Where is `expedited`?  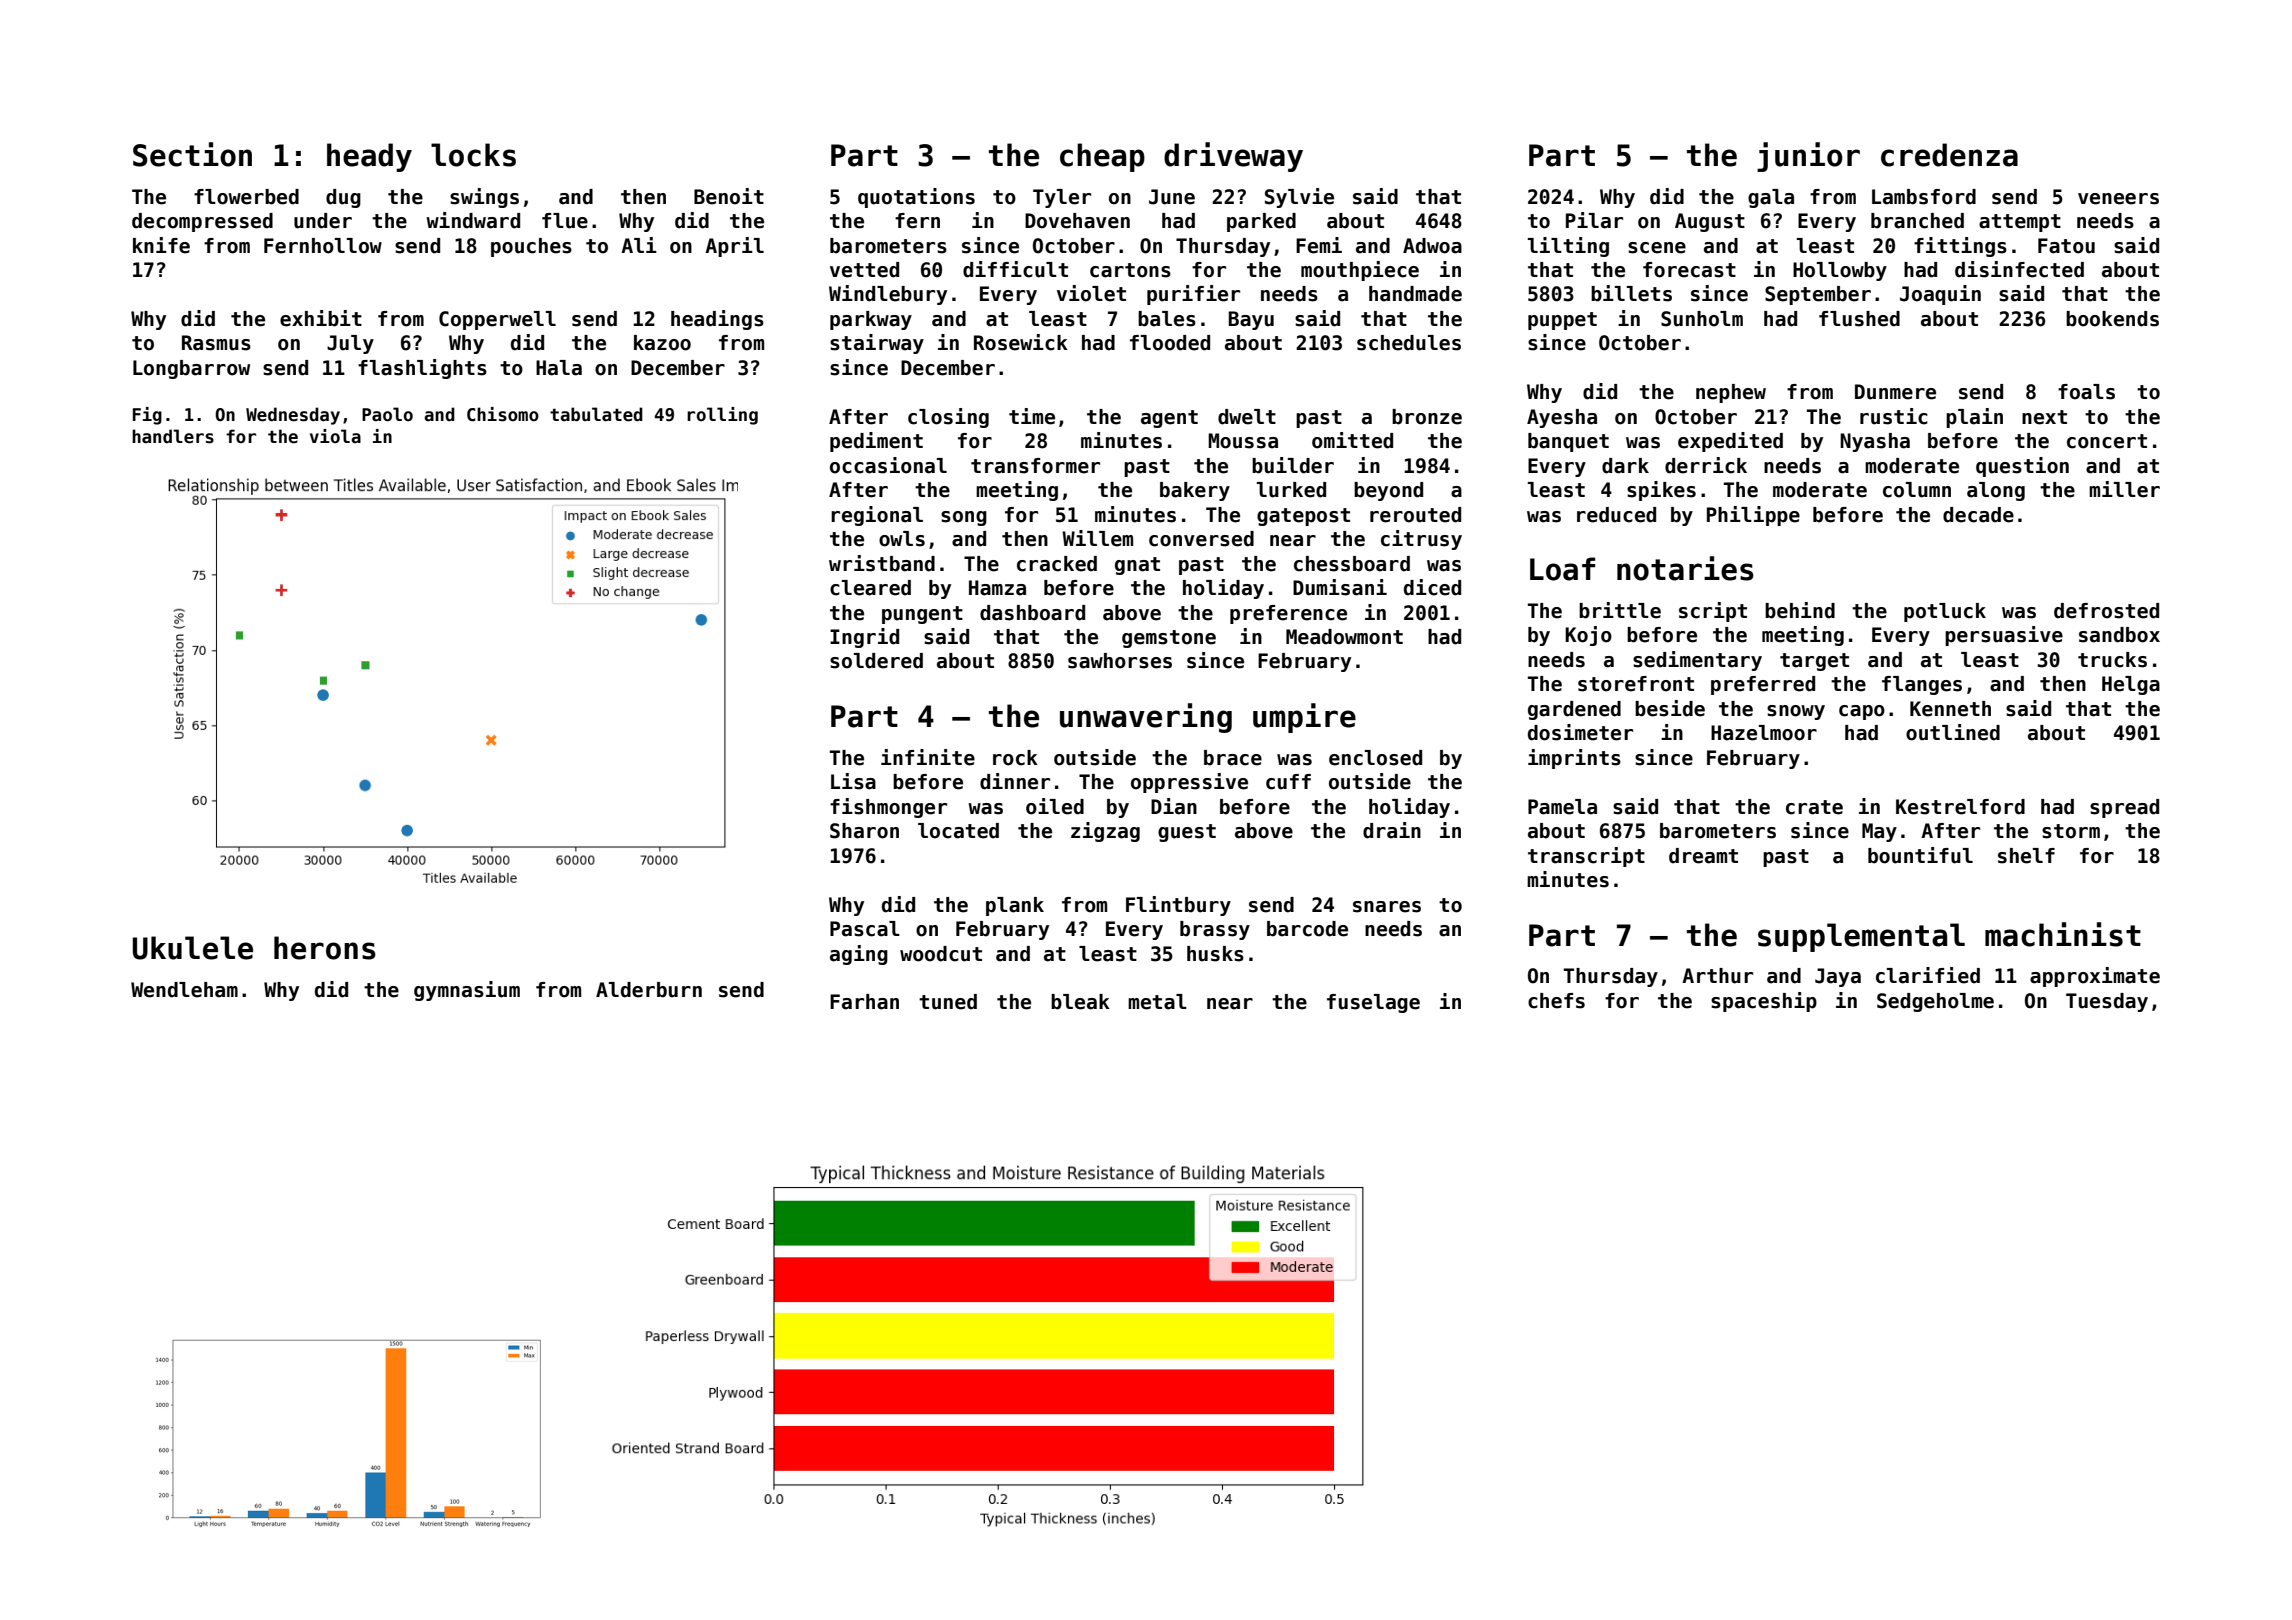
expedited is located at coordinates (1730, 442).
